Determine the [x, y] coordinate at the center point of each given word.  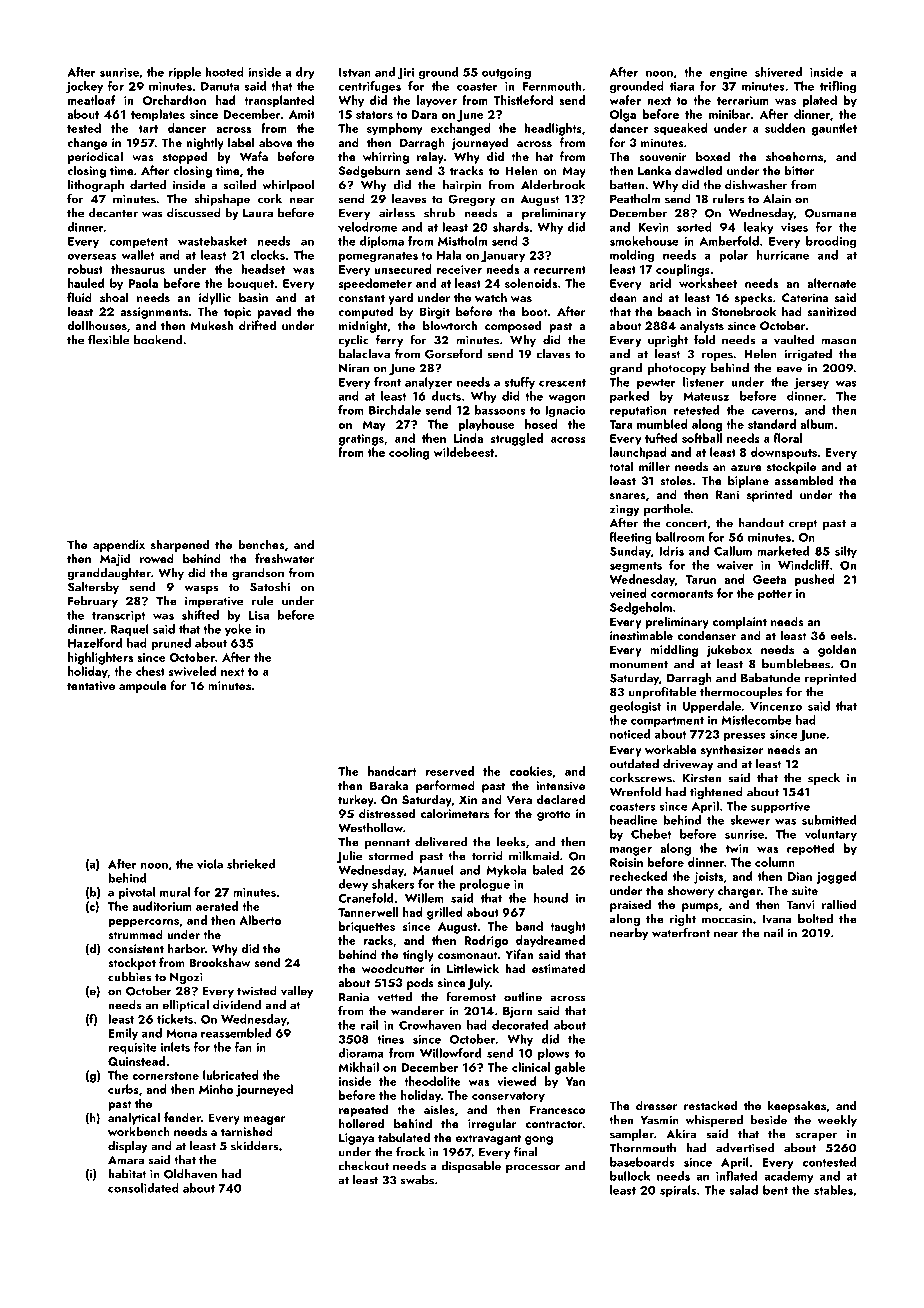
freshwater [284, 558]
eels [842, 635]
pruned [171, 644]
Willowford [450, 1053]
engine [728, 74]
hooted [224, 72]
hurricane [783, 255]
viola [210, 864]
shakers [393, 884]
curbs [123, 1089]
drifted [257, 325]
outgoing [506, 73]
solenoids [531, 283]
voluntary [831, 835]
